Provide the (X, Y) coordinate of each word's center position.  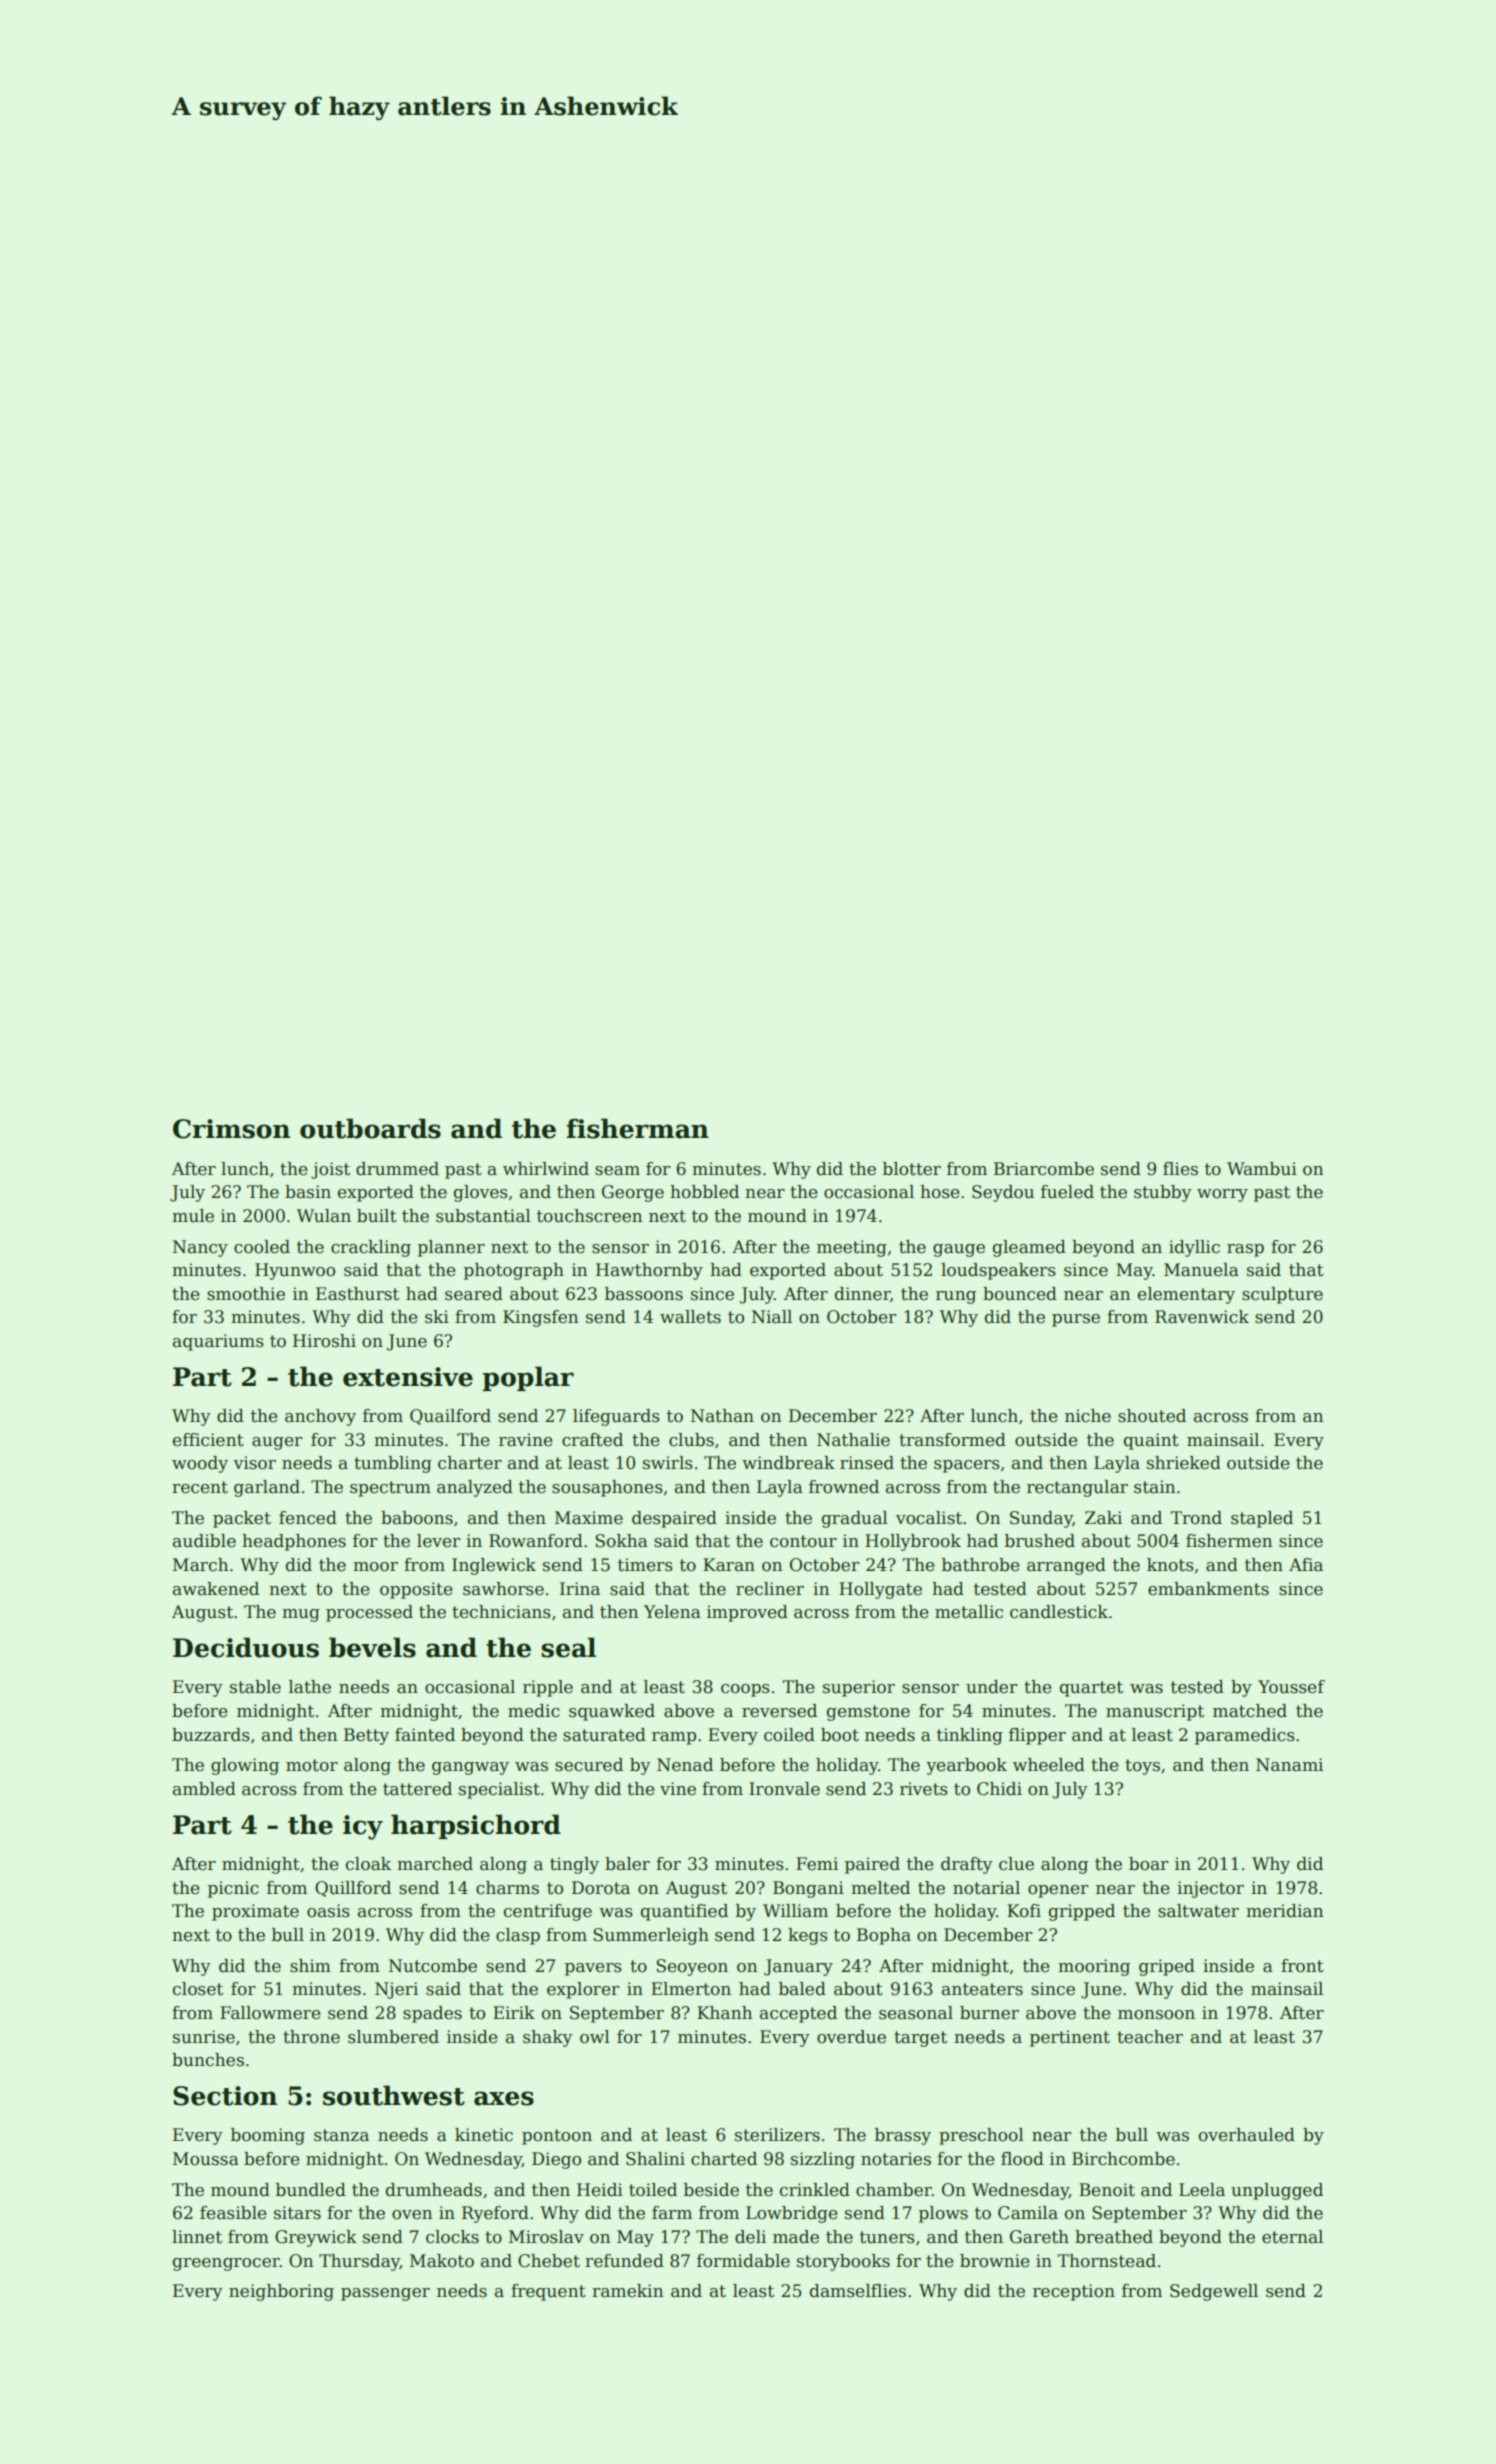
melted (880, 1888)
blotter (912, 1169)
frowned (844, 1487)
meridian (1284, 1911)
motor (312, 1765)
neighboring (281, 2292)
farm (672, 2213)
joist (330, 1170)
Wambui (1262, 1169)
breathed (1114, 2237)
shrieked (1184, 1463)
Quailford (450, 1417)
